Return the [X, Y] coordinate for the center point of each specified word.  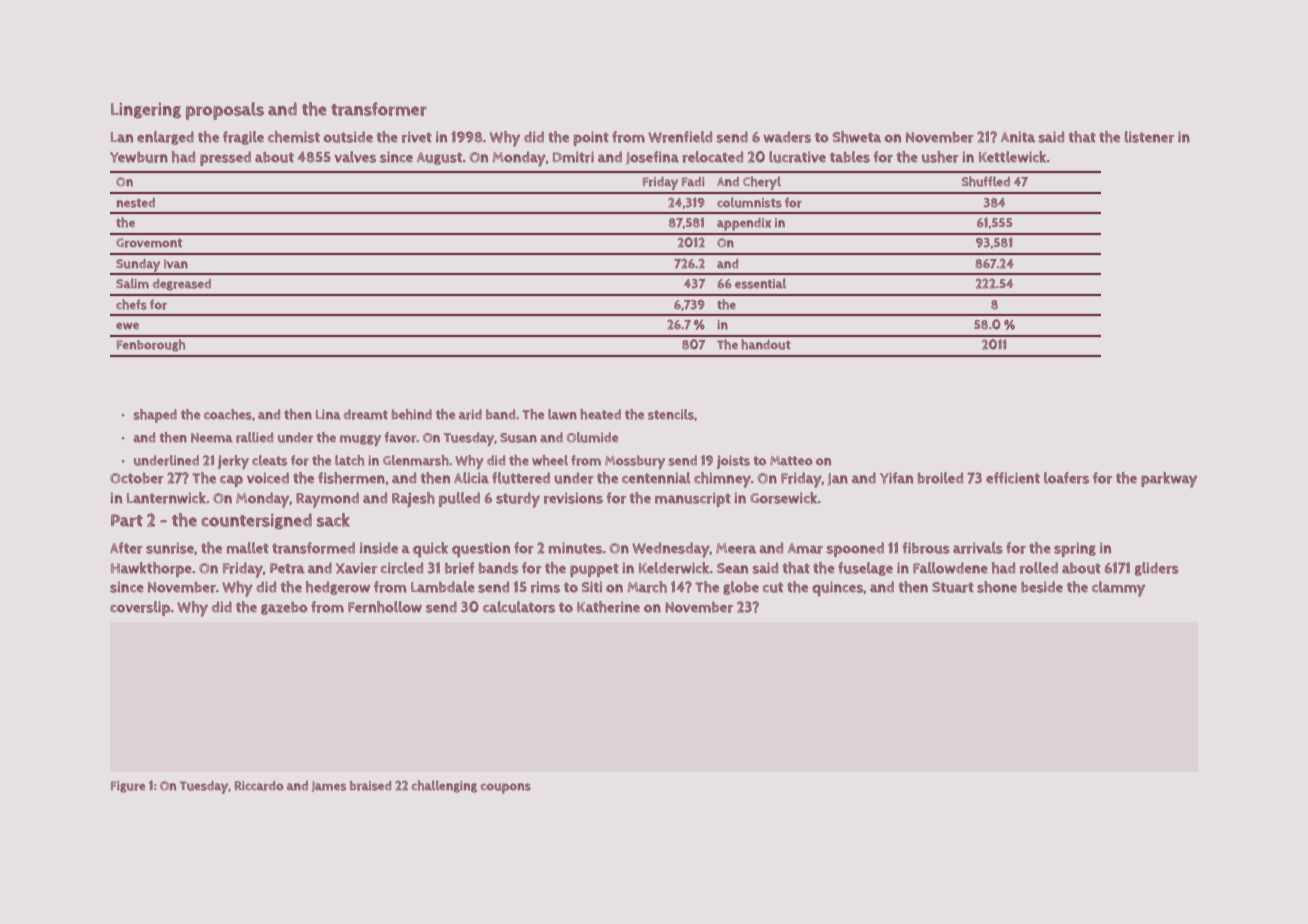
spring [1075, 549]
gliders [1157, 569]
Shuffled [986, 181]
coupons [506, 788]
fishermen [351, 478]
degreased [182, 285]
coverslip [140, 608]
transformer [379, 109]
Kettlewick [1012, 157]
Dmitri [573, 157]
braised [370, 786]
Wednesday [671, 550]
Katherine [608, 607]
